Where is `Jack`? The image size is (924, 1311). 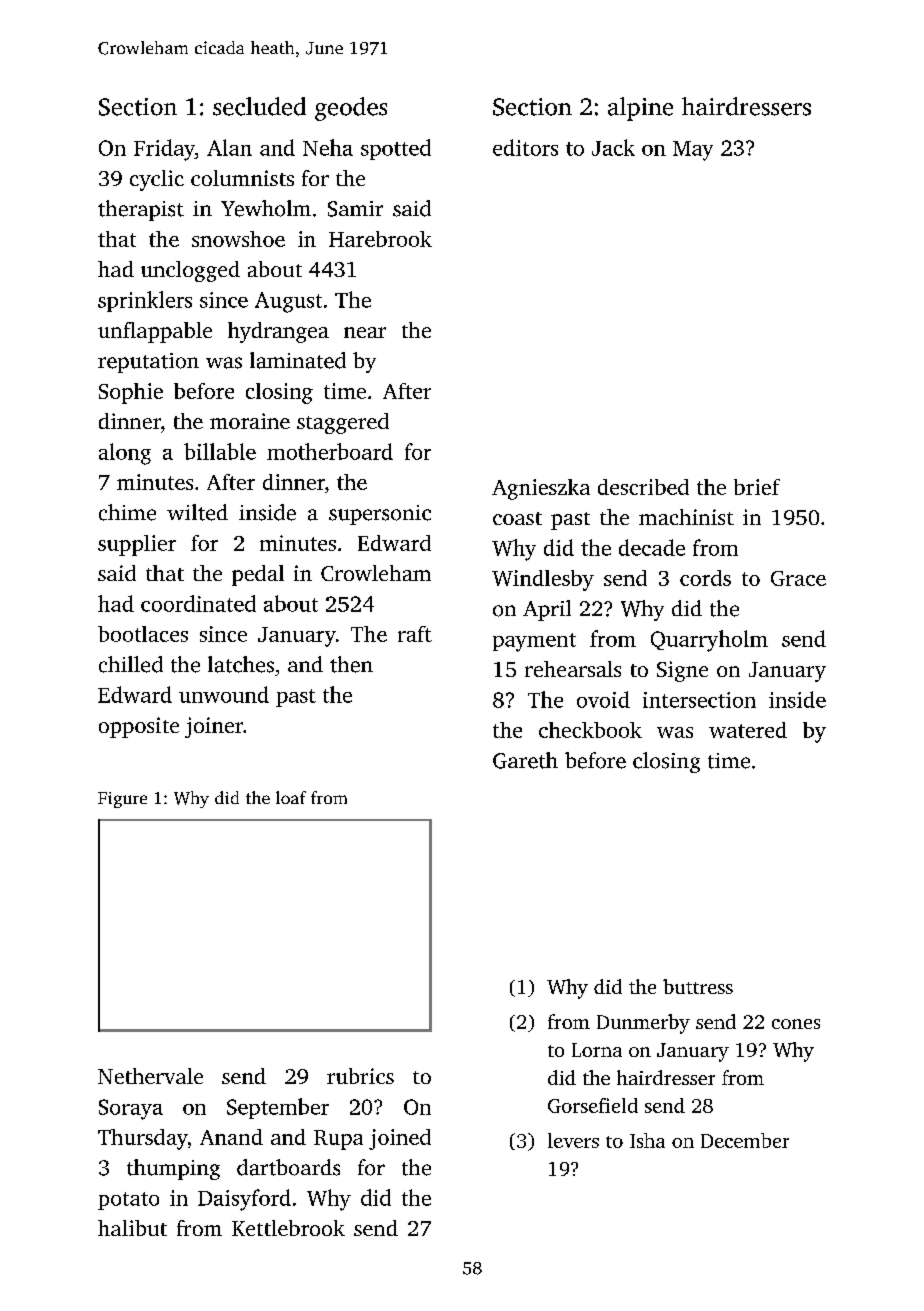
Jack is located at coordinates (613, 147).
